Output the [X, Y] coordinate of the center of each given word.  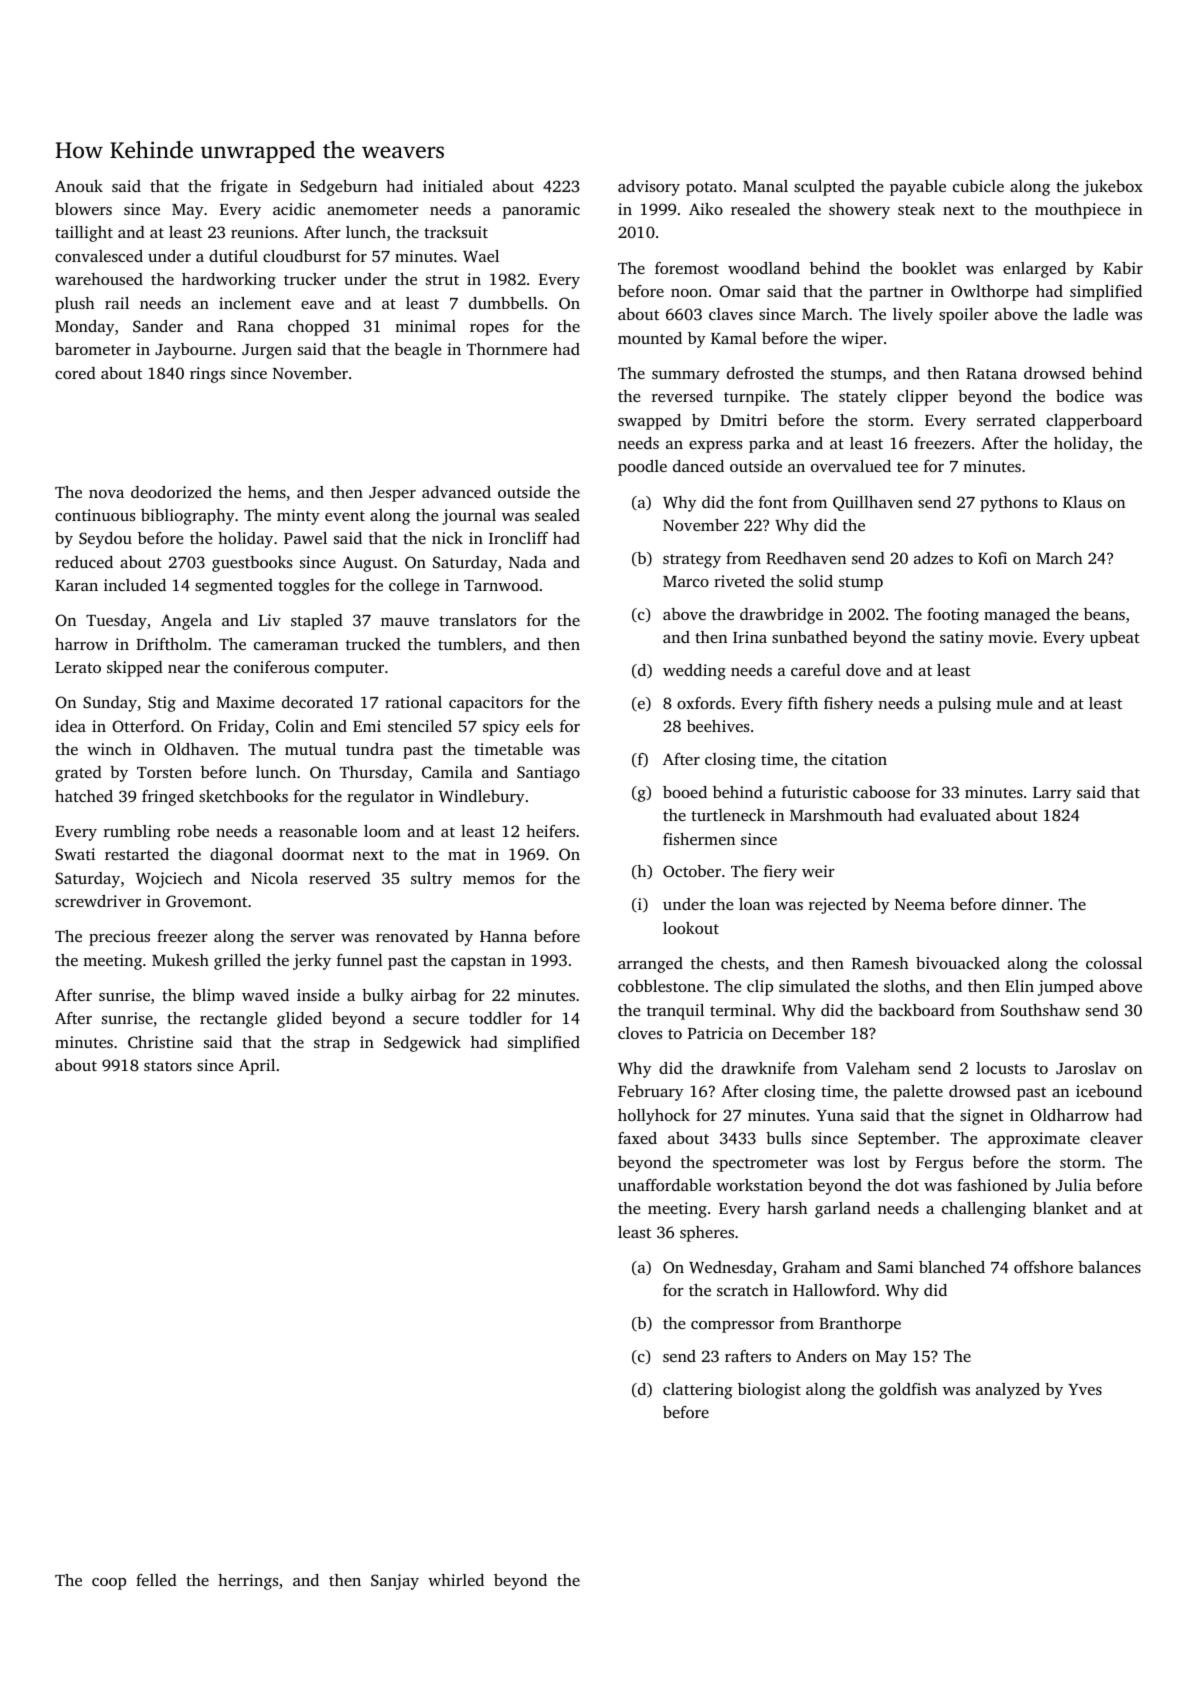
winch [109, 749]
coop [109, 1584]
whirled [456, 1580]
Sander [158, 326]
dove [863, 670]
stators [168, 1066]
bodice [1080, 396]
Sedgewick [422, 1044]
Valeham [878, 1068]
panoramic [541, 211]
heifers [550, 831]
